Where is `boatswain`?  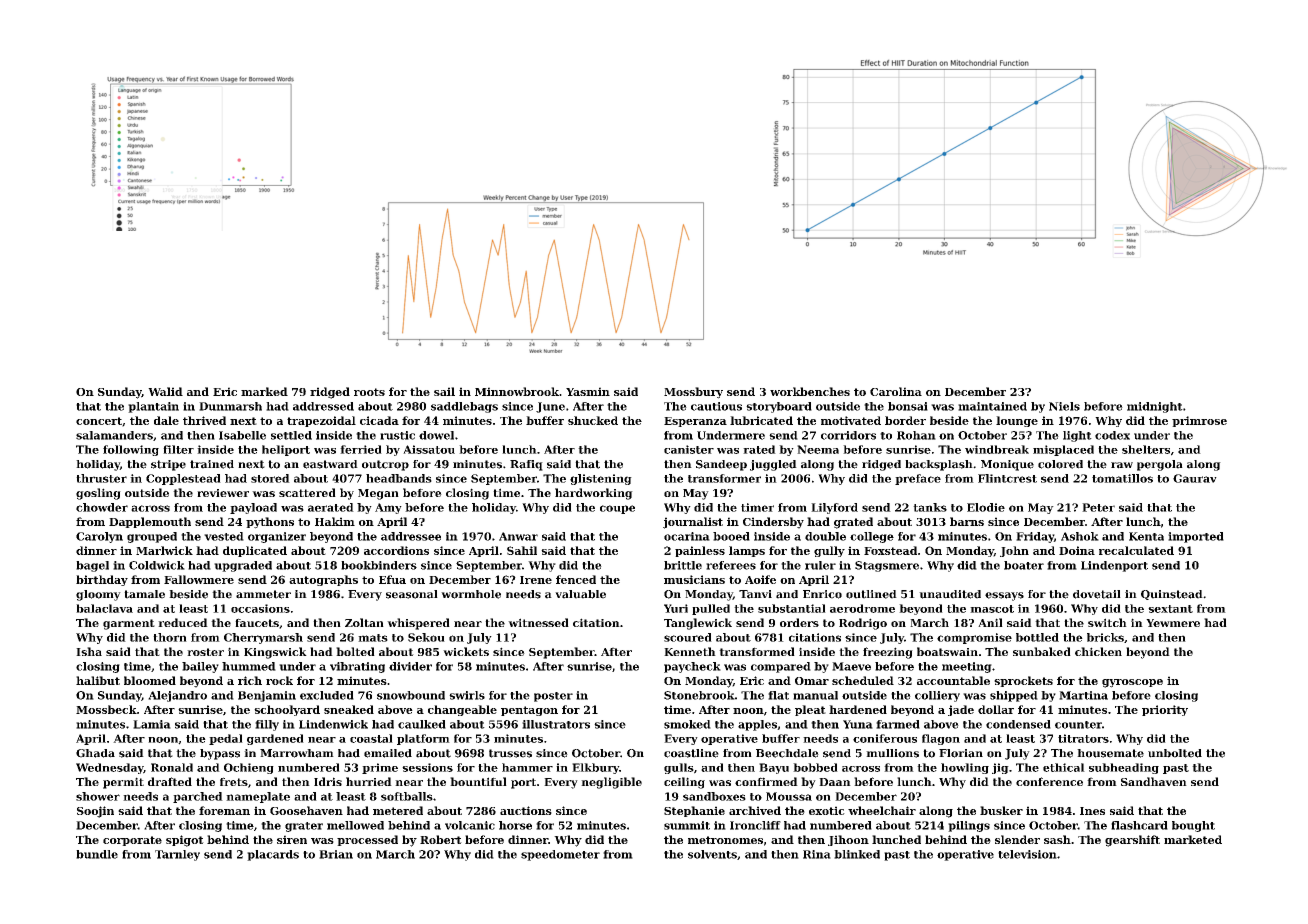 boatswain is located at coordinates (947, 651).
